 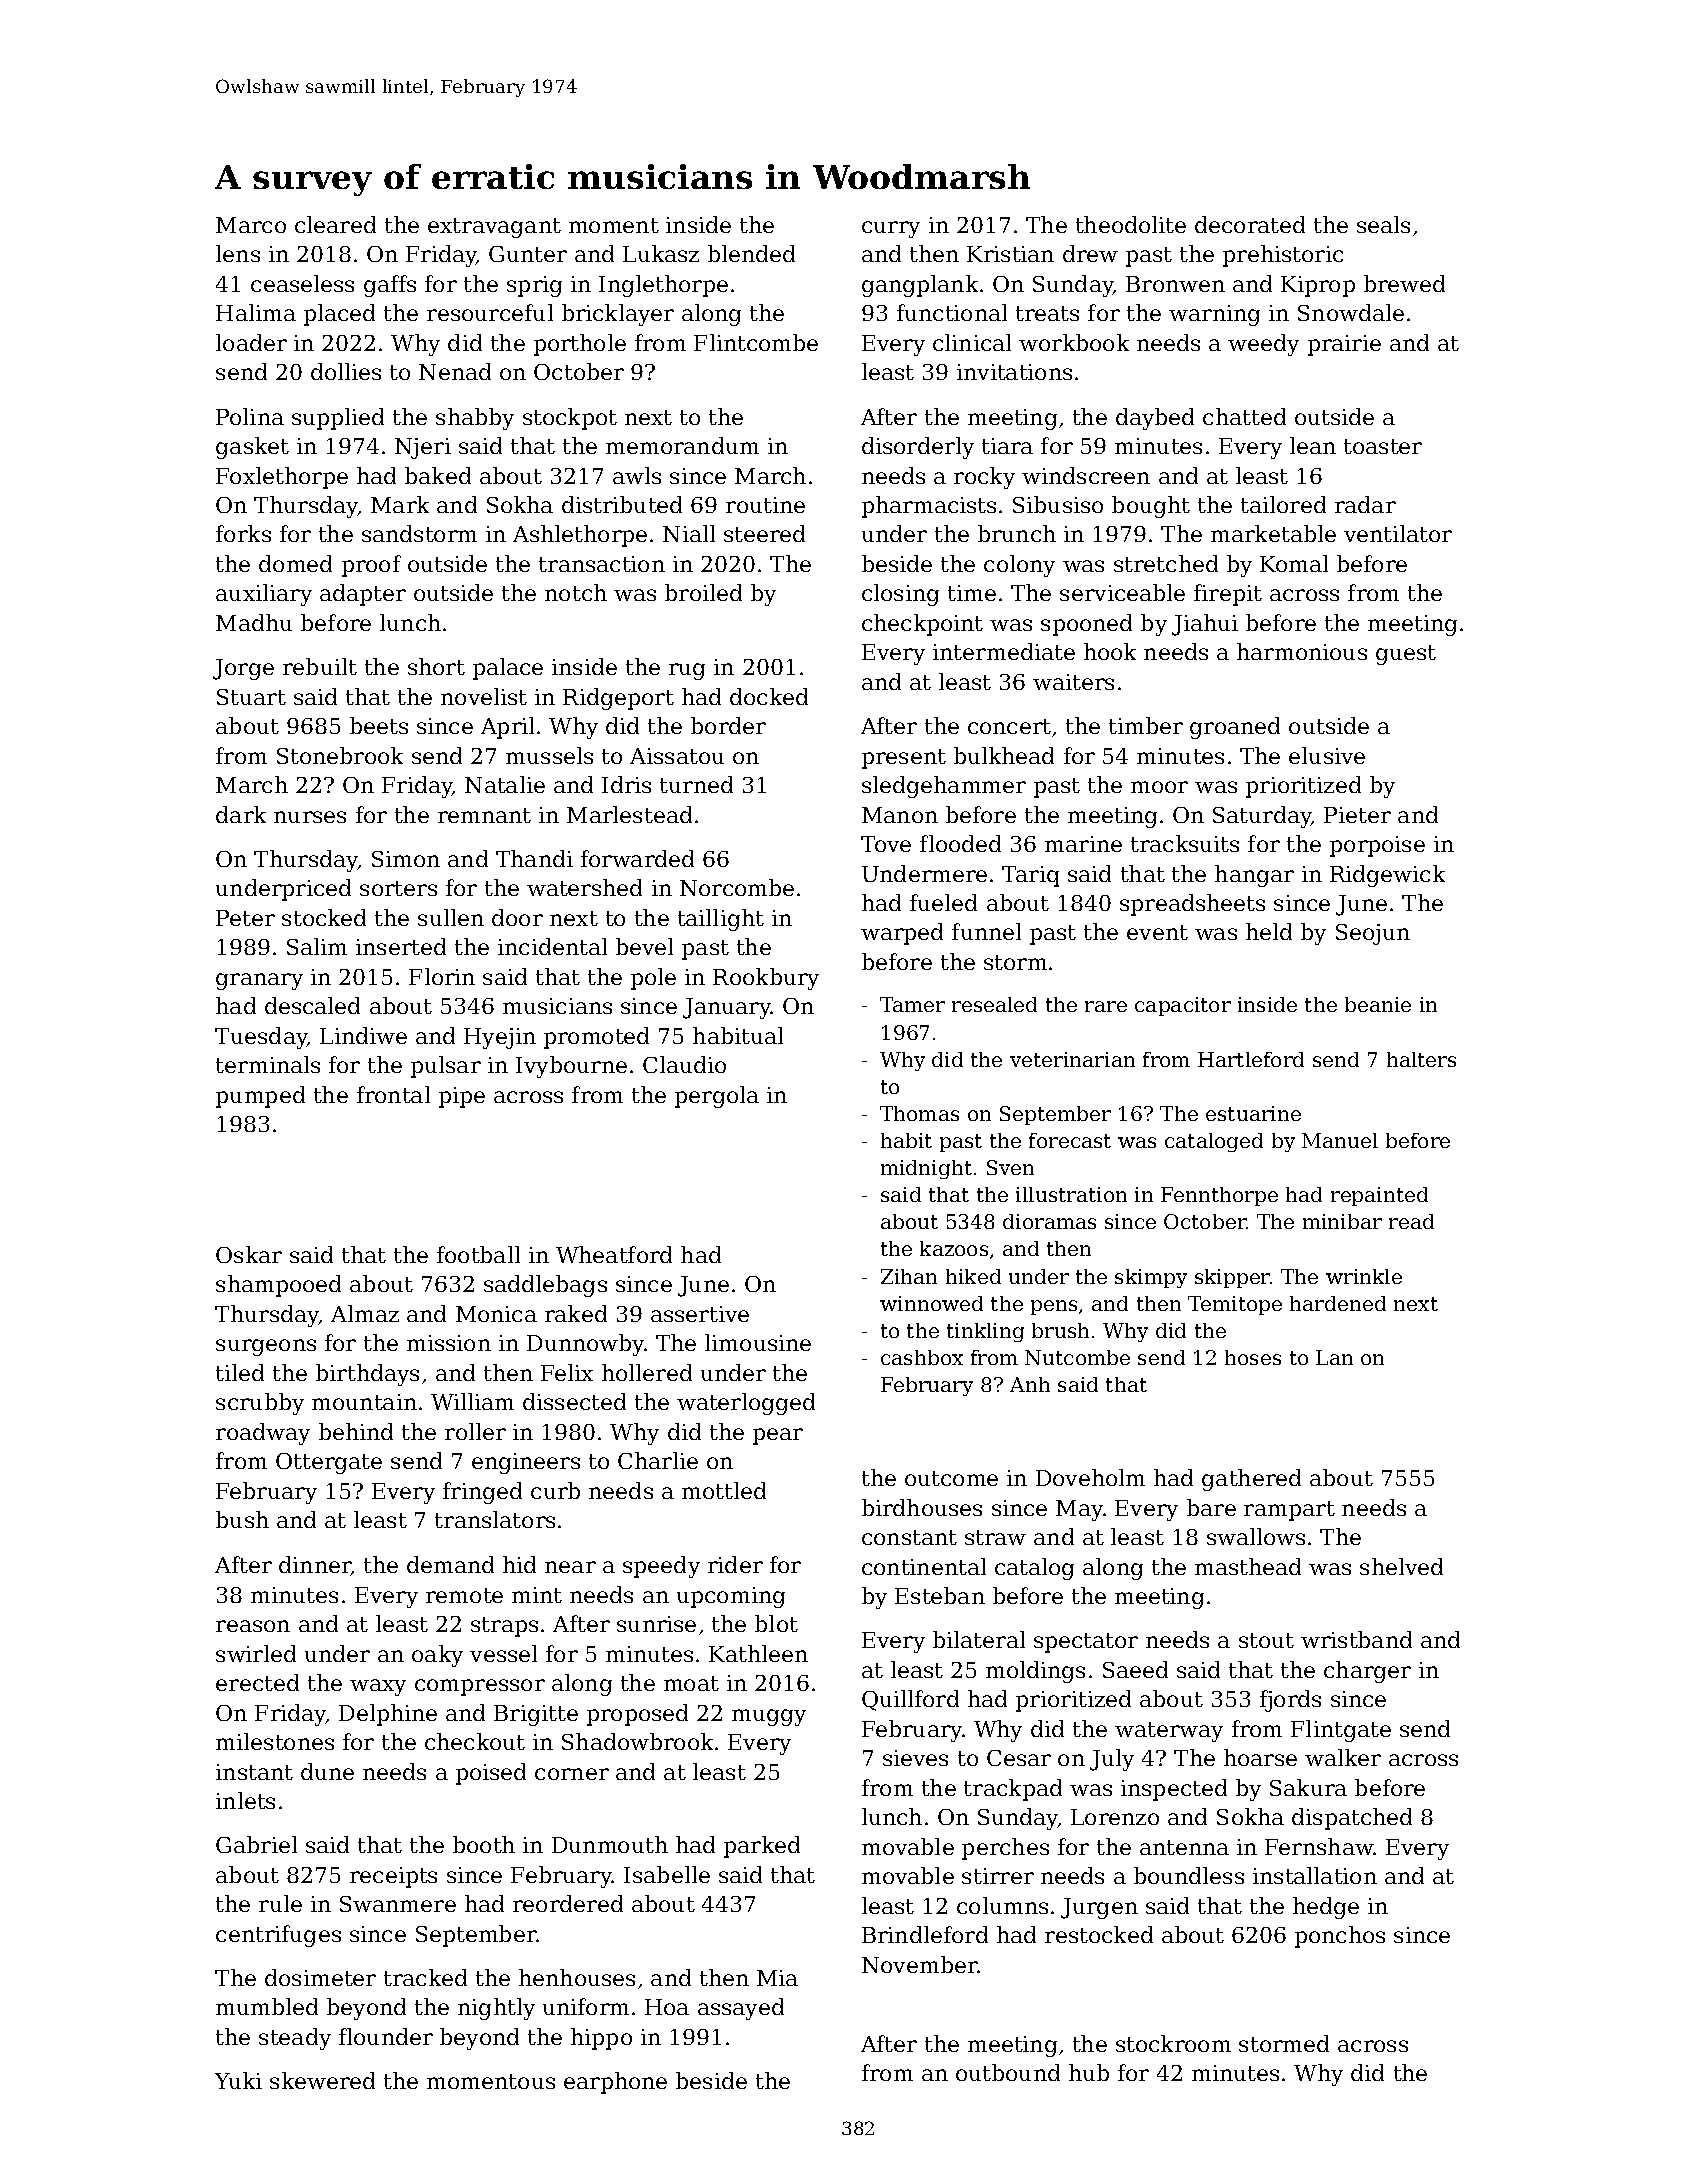 I want to click on mission, so click(x=449, y=1343).
